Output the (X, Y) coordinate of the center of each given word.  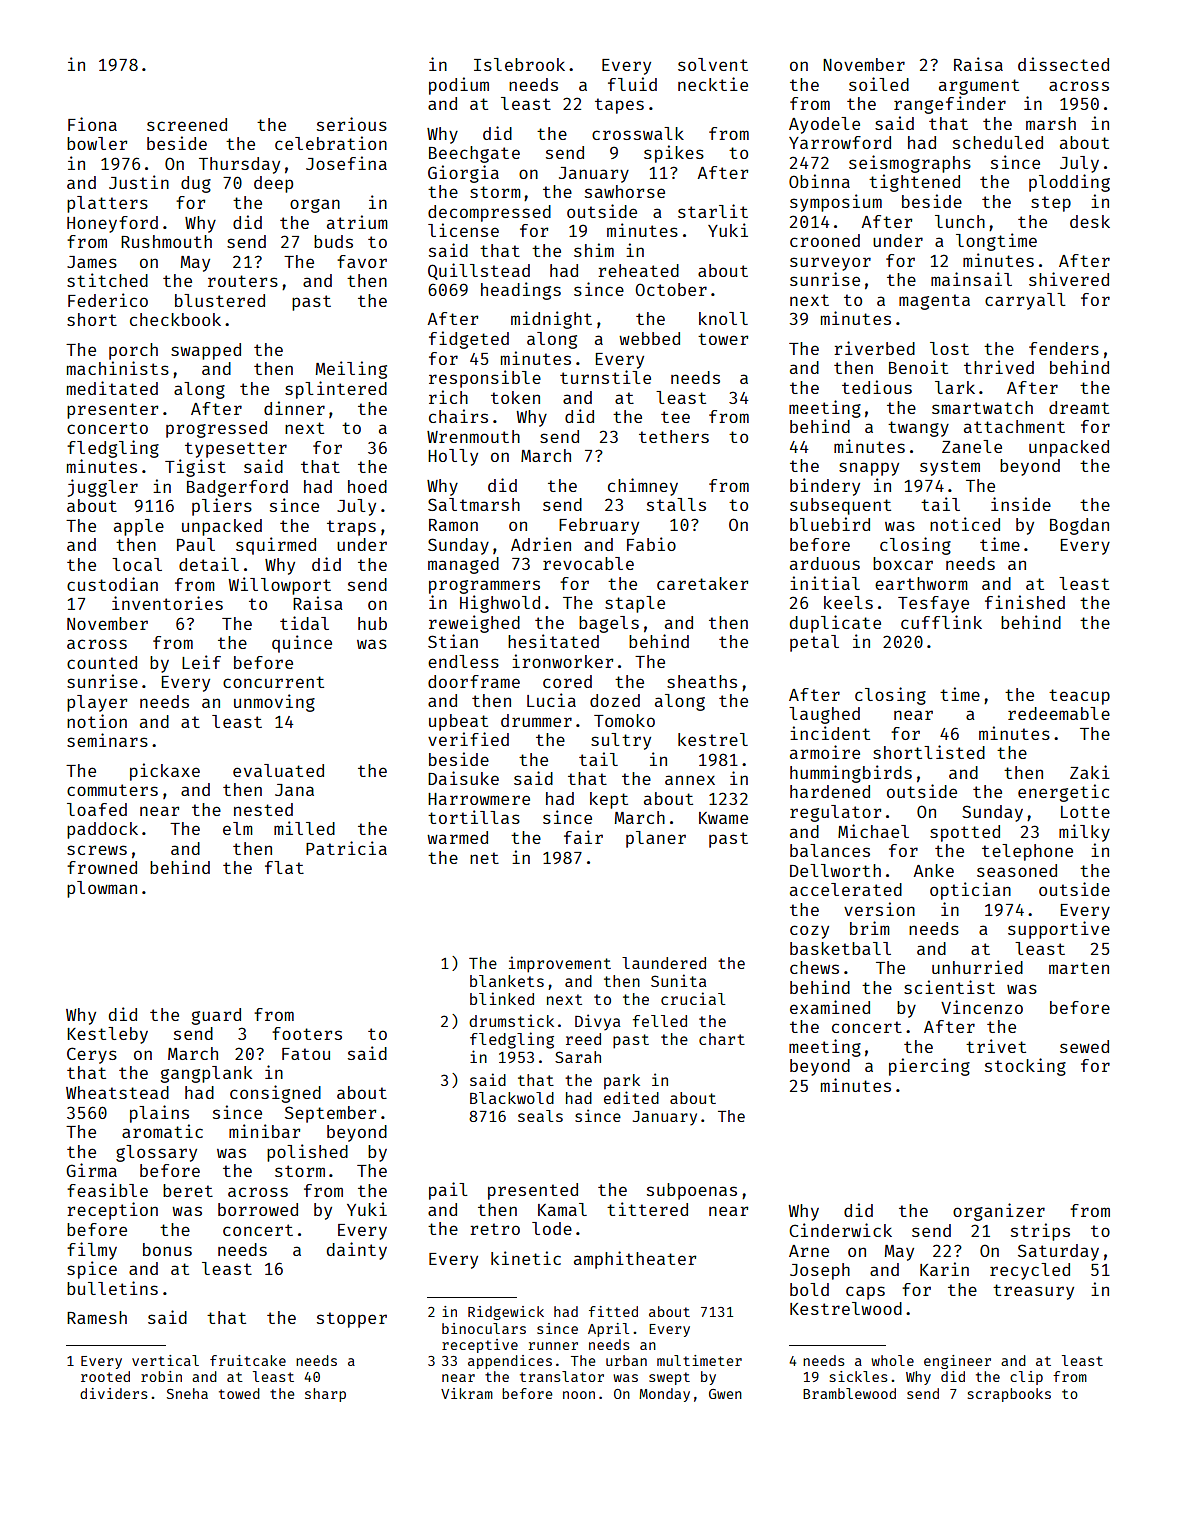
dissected (1063, 64)
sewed (1084, 1046)
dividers (113, 1393)
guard (216, 1016)
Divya (597, 1022)
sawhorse (625, 191)
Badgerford (237, 488)
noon (579, 1395)
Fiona (92, 124)
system (950, 468)
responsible (485, 379)
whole (892, 1360)
